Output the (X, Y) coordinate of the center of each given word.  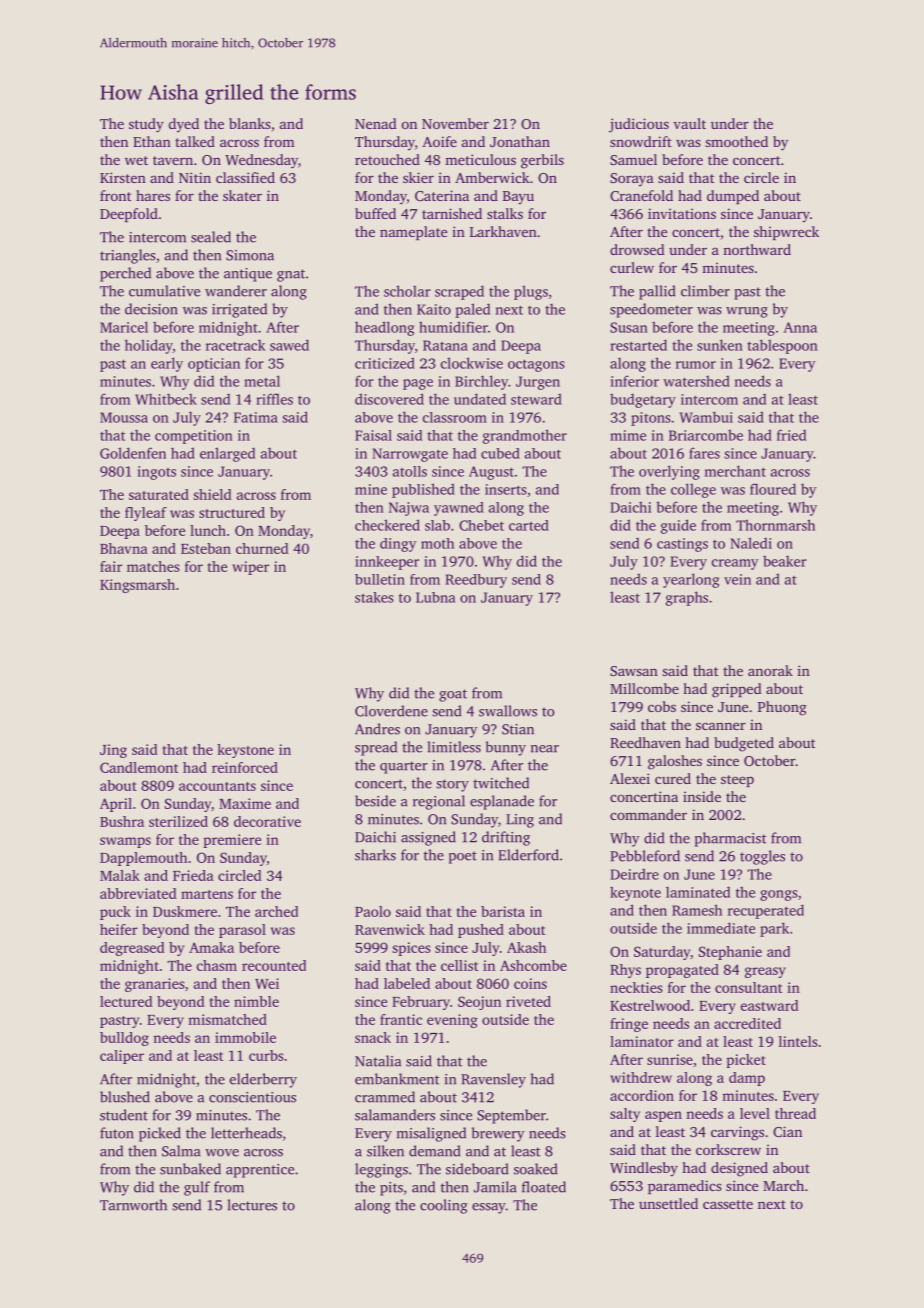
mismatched (227, 1019)
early (167, 364)
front (115, 195)
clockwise (472, 363)
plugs (531, 292)
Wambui (706, 417)
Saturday (662, 953)
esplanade (502, 802)
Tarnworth (133, 1205)
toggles (762, 857)
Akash (526, 947)
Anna (800, 327)
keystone (245, 751)
